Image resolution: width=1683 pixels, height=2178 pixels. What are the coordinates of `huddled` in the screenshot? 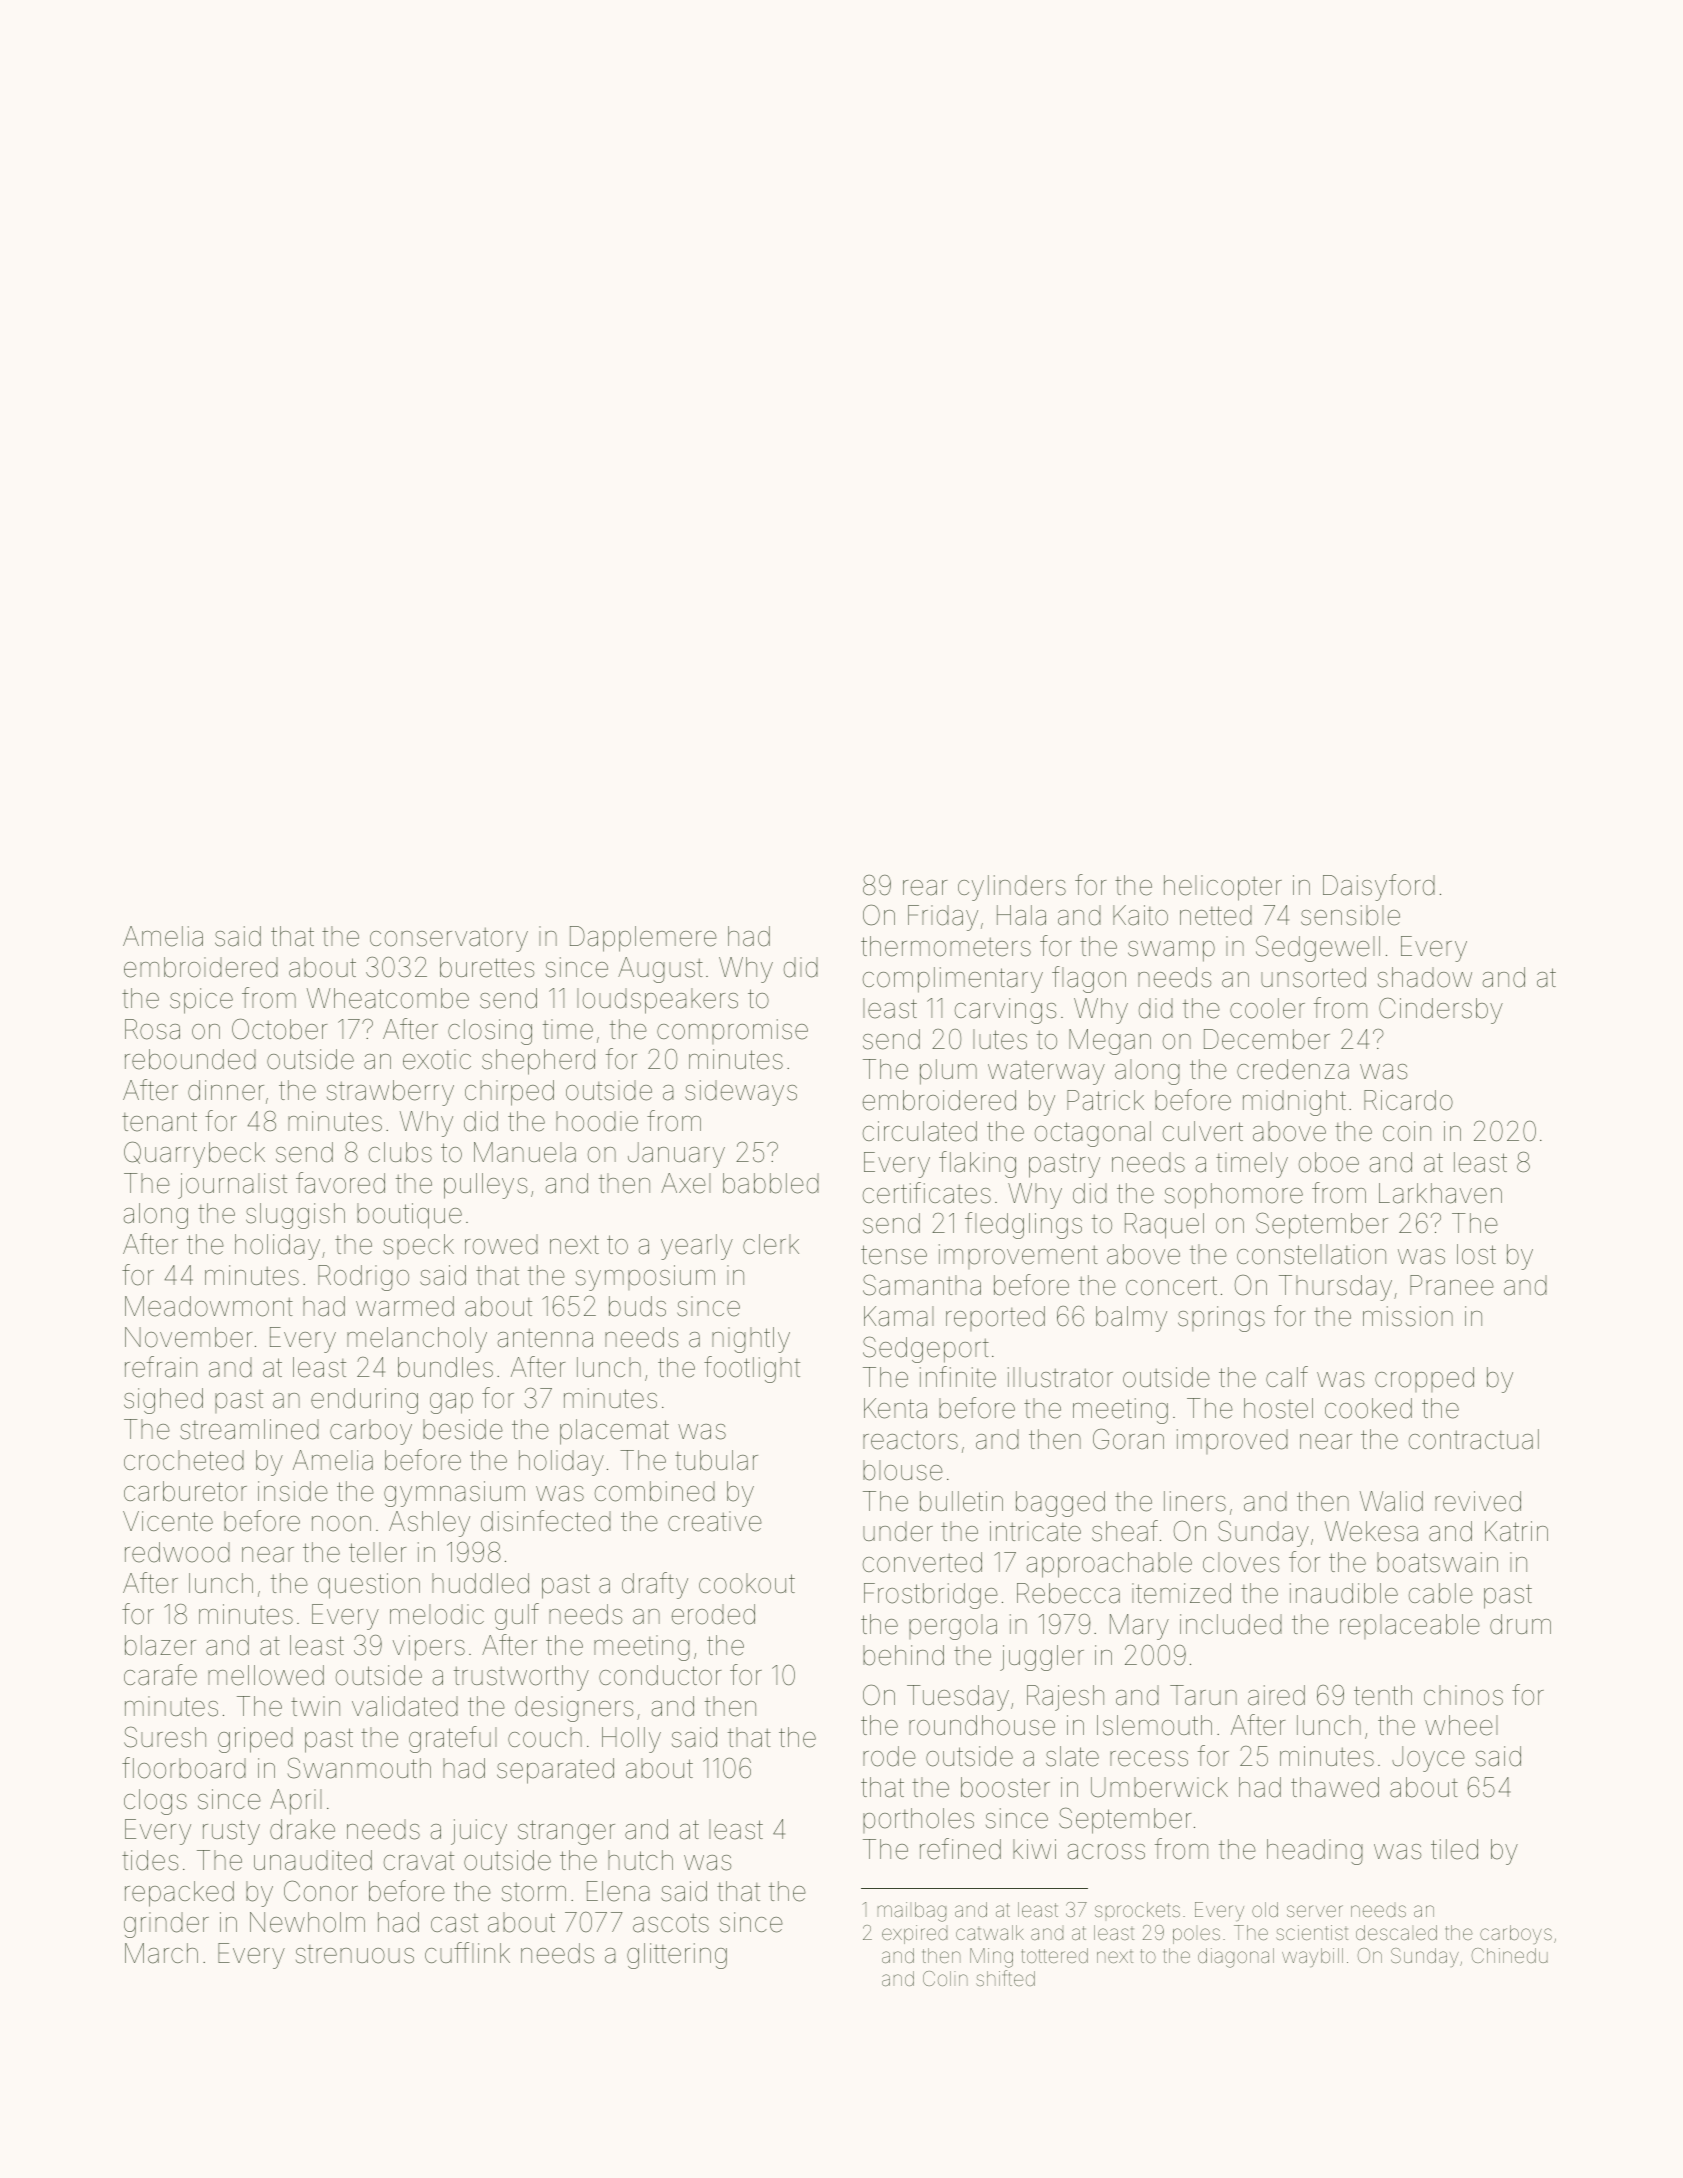 It's located at (480, 1583).
